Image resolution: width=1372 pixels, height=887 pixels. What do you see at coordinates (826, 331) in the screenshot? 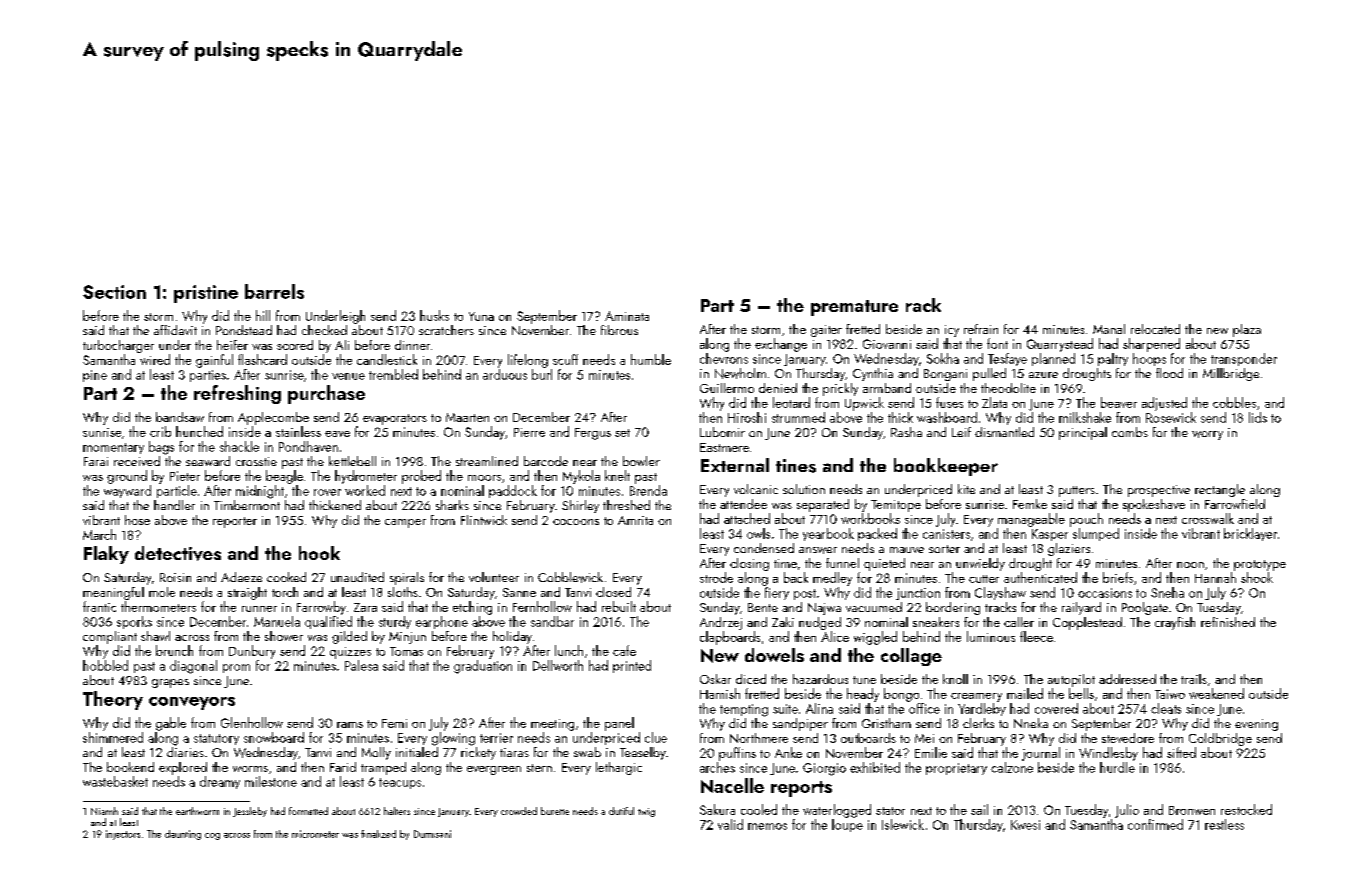
I see `gaiter` at bounding box center [826, 331].
